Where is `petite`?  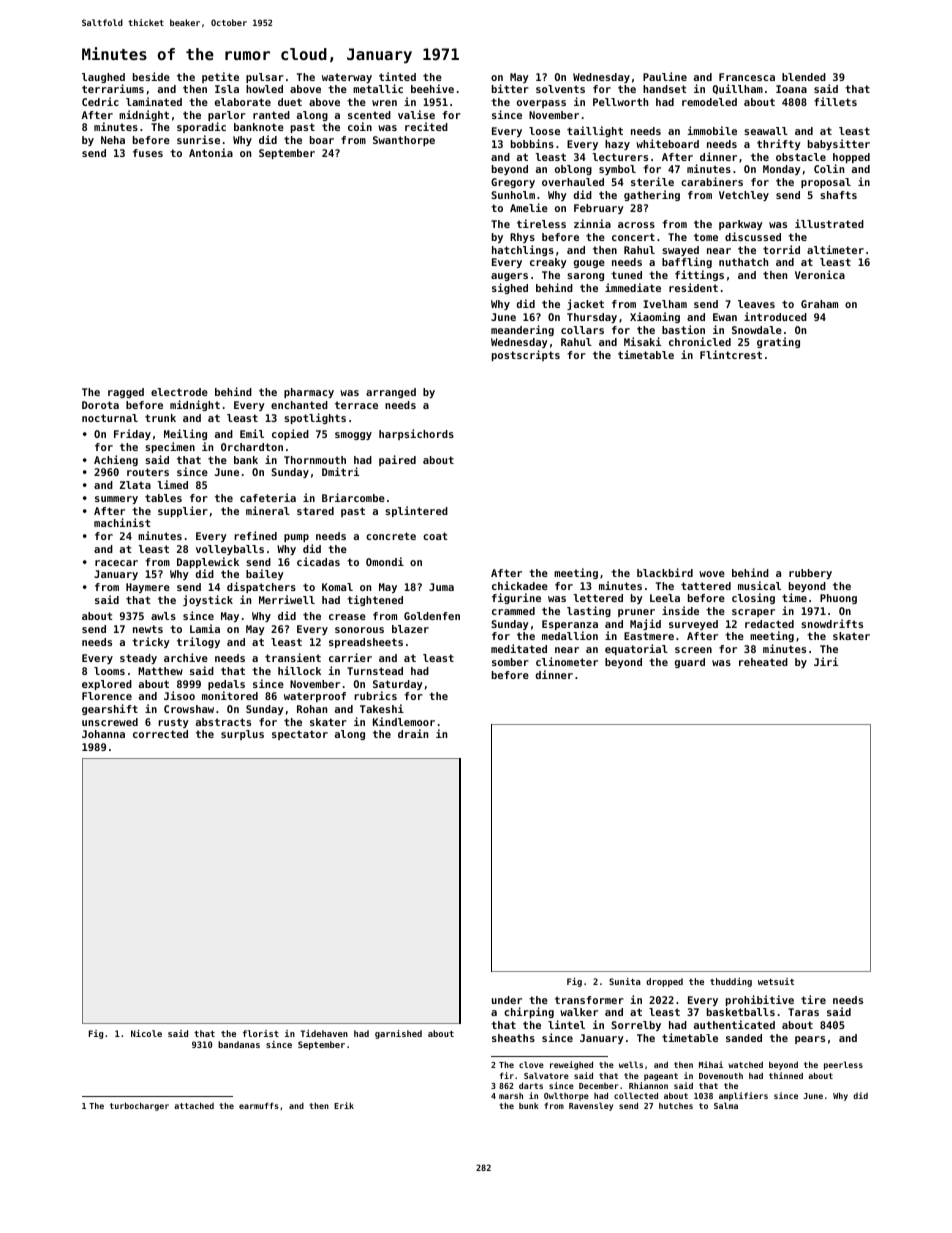 petite is located at coordinates (220, 77).
